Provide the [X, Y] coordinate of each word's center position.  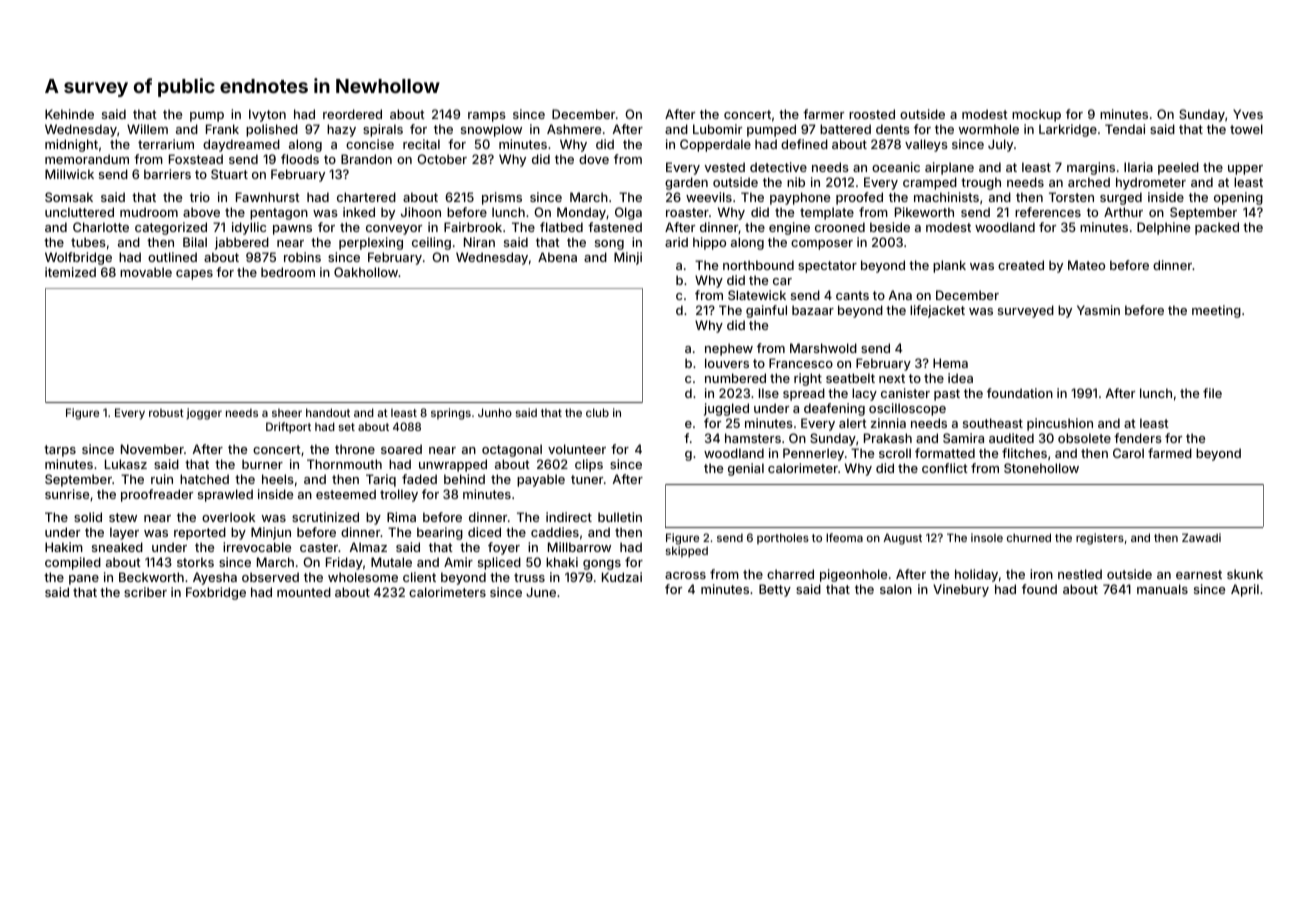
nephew [729, 349]
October [442, 159]
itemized [70, 272]
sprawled [225, 495]
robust [166, 413]
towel [1246, 129]
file [1212, 393]
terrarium [166, 144]
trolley [399, 495]
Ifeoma [844, 537]
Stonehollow [1041, 468]
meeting [1216, 311]
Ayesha [215, 578]
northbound [758, 265]
